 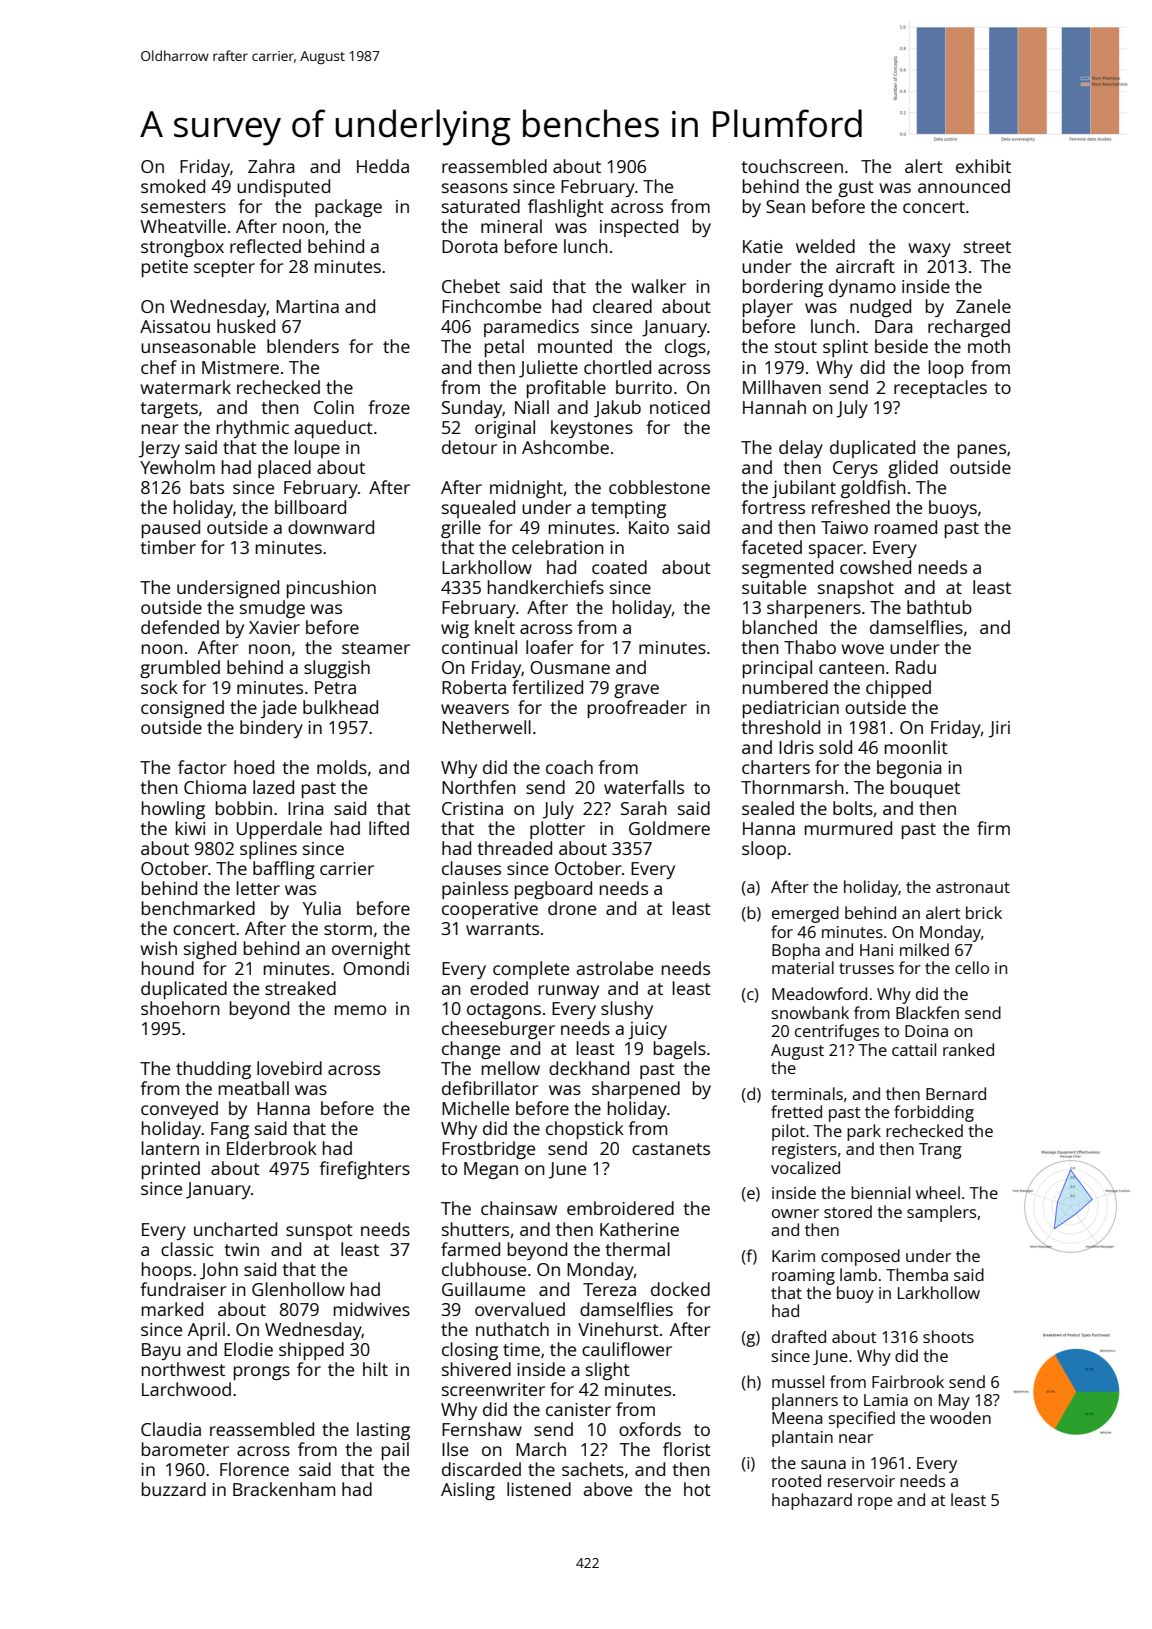 What do you see at coordinates (311, 1351) in the screenshot?
I see `shipped` at bounding box center [311, 1351].
